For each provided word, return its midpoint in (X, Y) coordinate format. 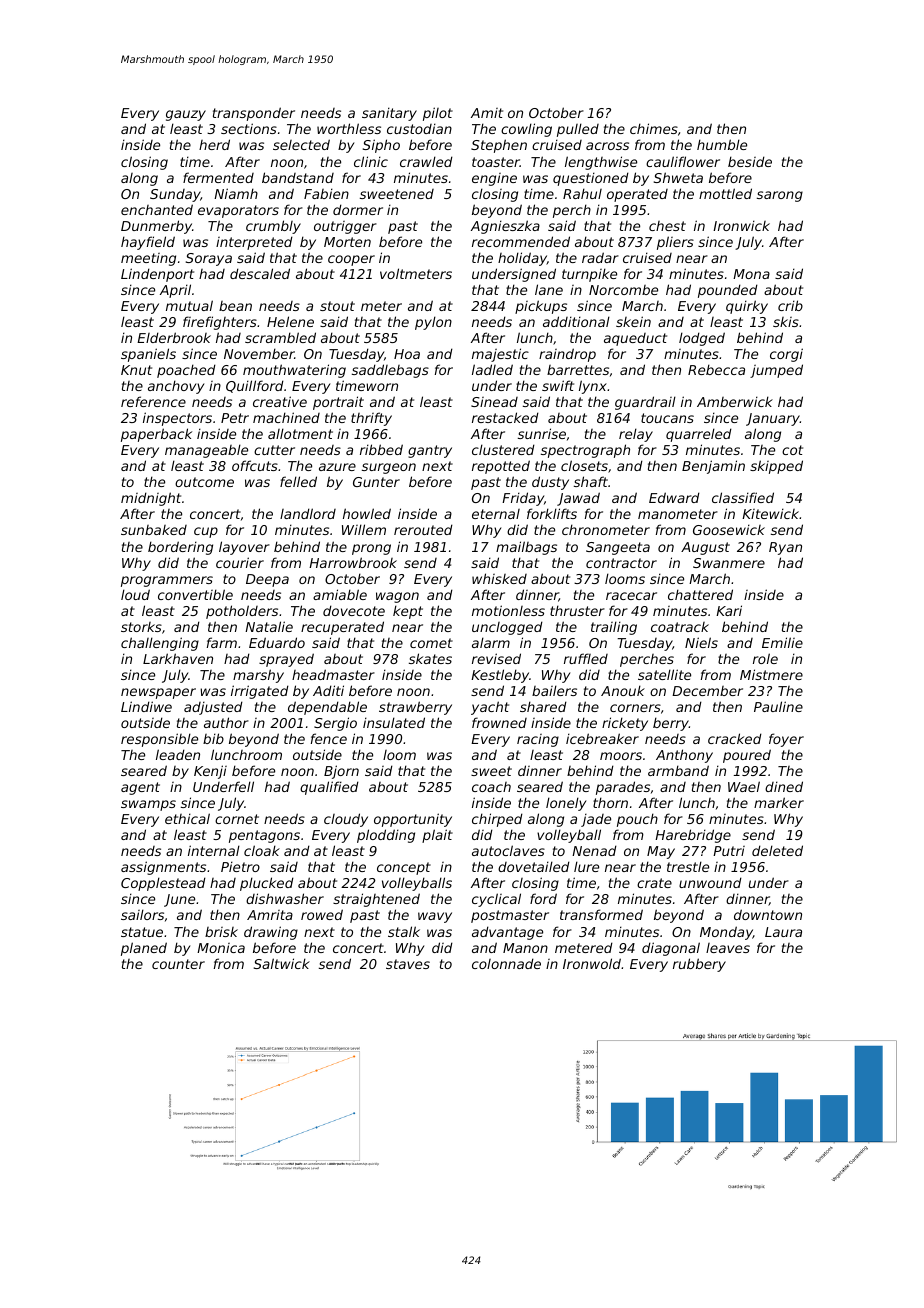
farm (222, 642)
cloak (262, 850)
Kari (729, 610)
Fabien (326, 193)
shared (543, 706)
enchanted (157, 209)
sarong (780, 196)
